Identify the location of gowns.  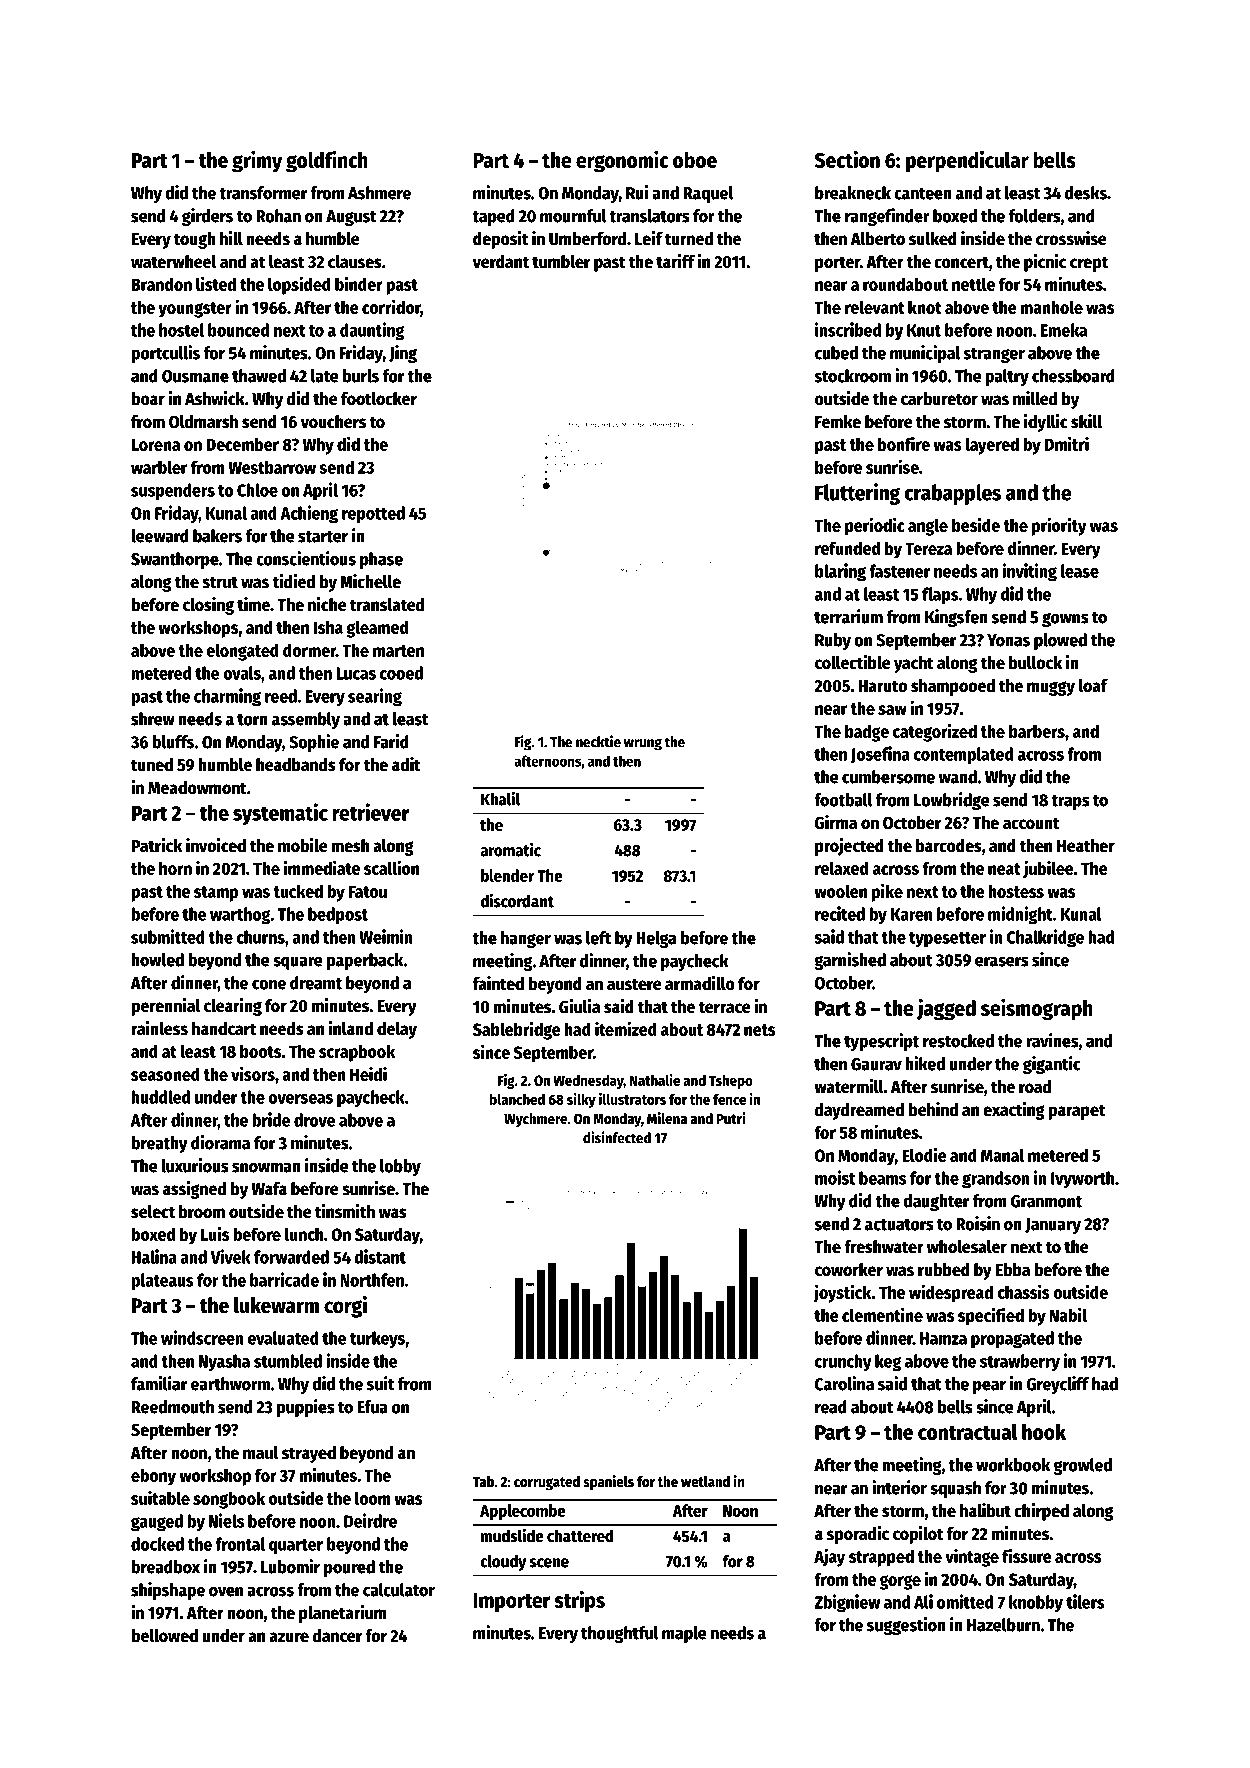
(1065, 620).
